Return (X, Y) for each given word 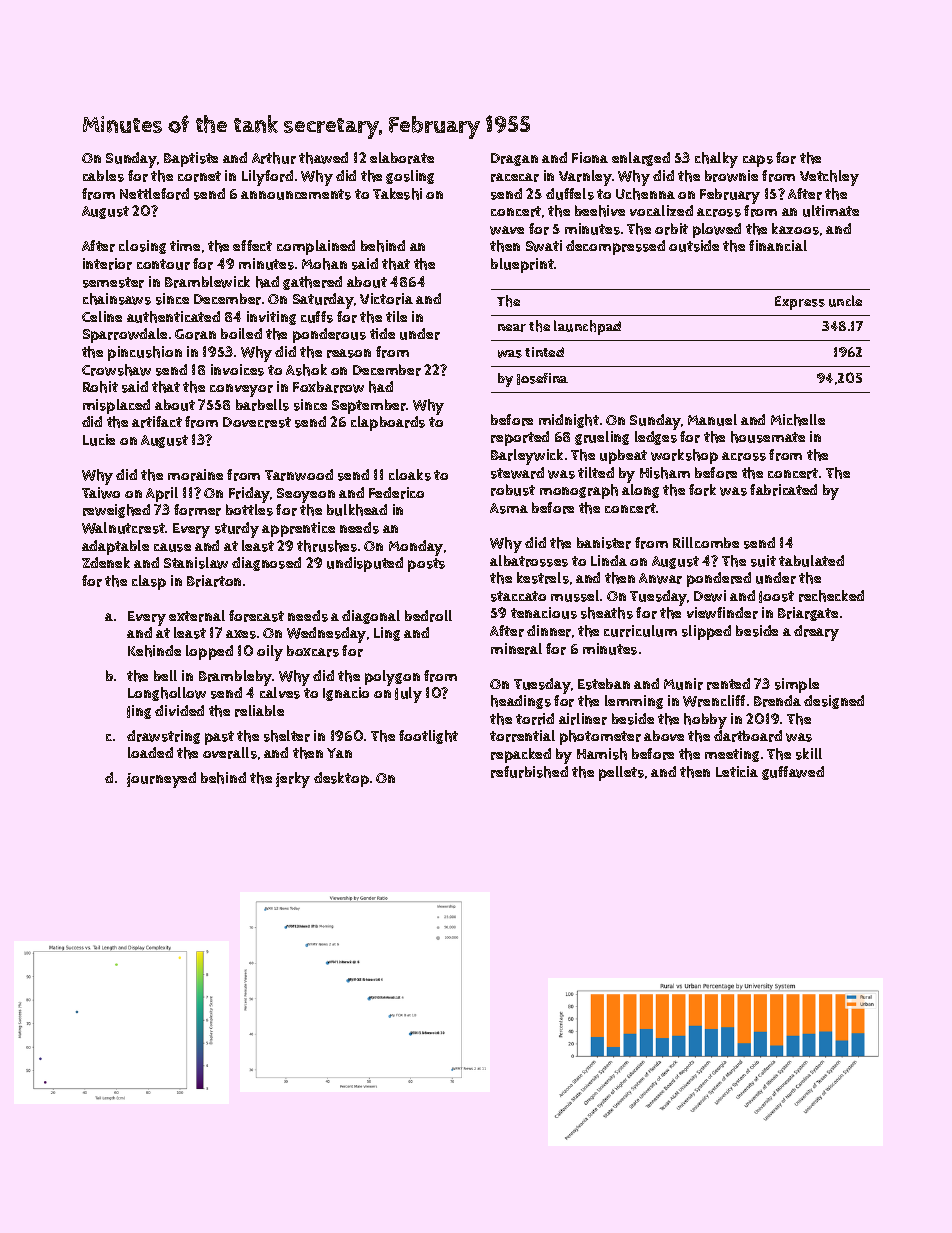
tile (396, 316)
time (185, 245)
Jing (139, 712)
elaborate (402, 158)
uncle (845, 301)
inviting (271, 318)
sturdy (237, 530)
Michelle (798, 420)
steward (517, 473)
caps (758, 161)
